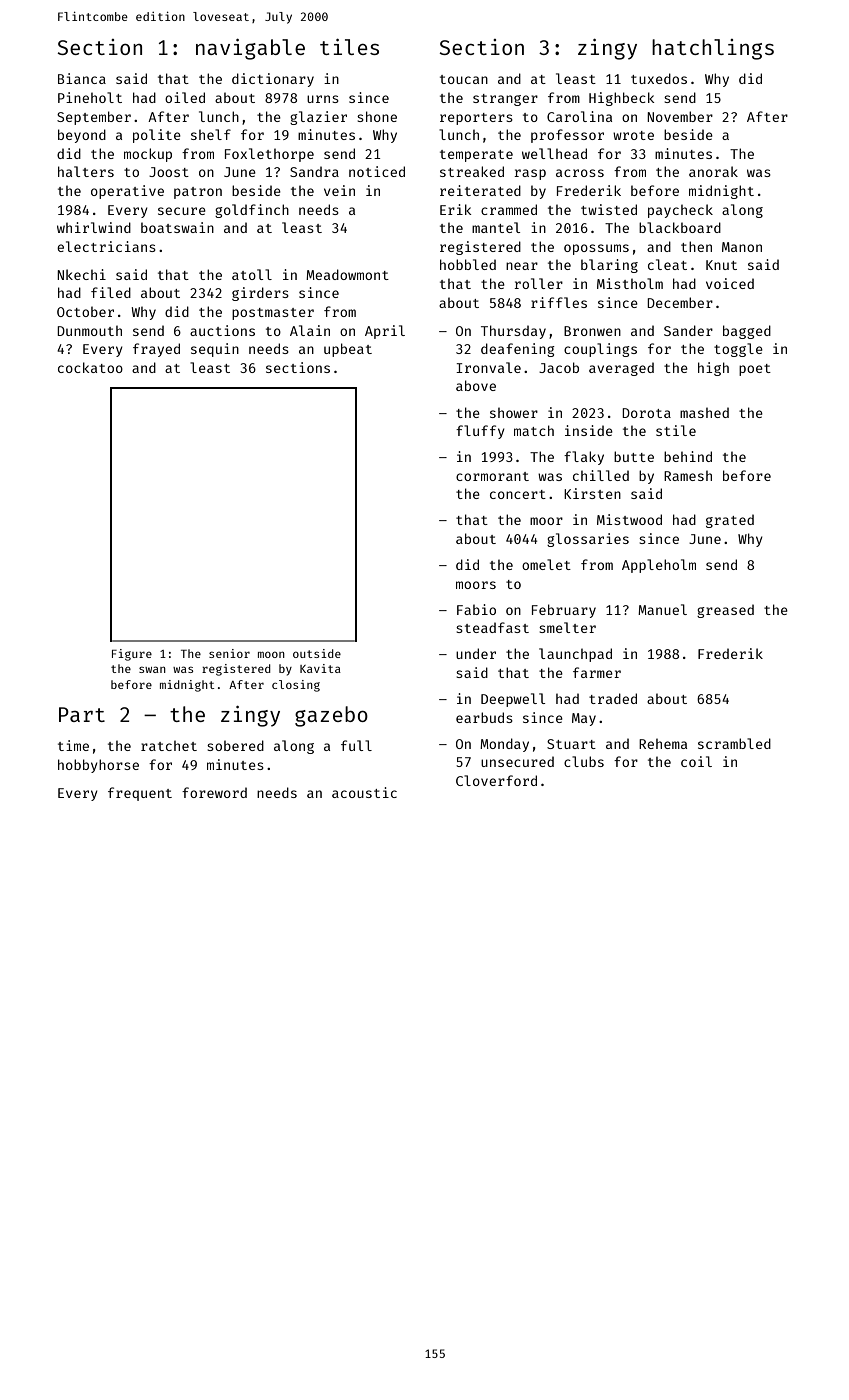 Image resolution: width=849 pixels, height=1400 pixels. I want to click on Bianca, so click(82, 78).
